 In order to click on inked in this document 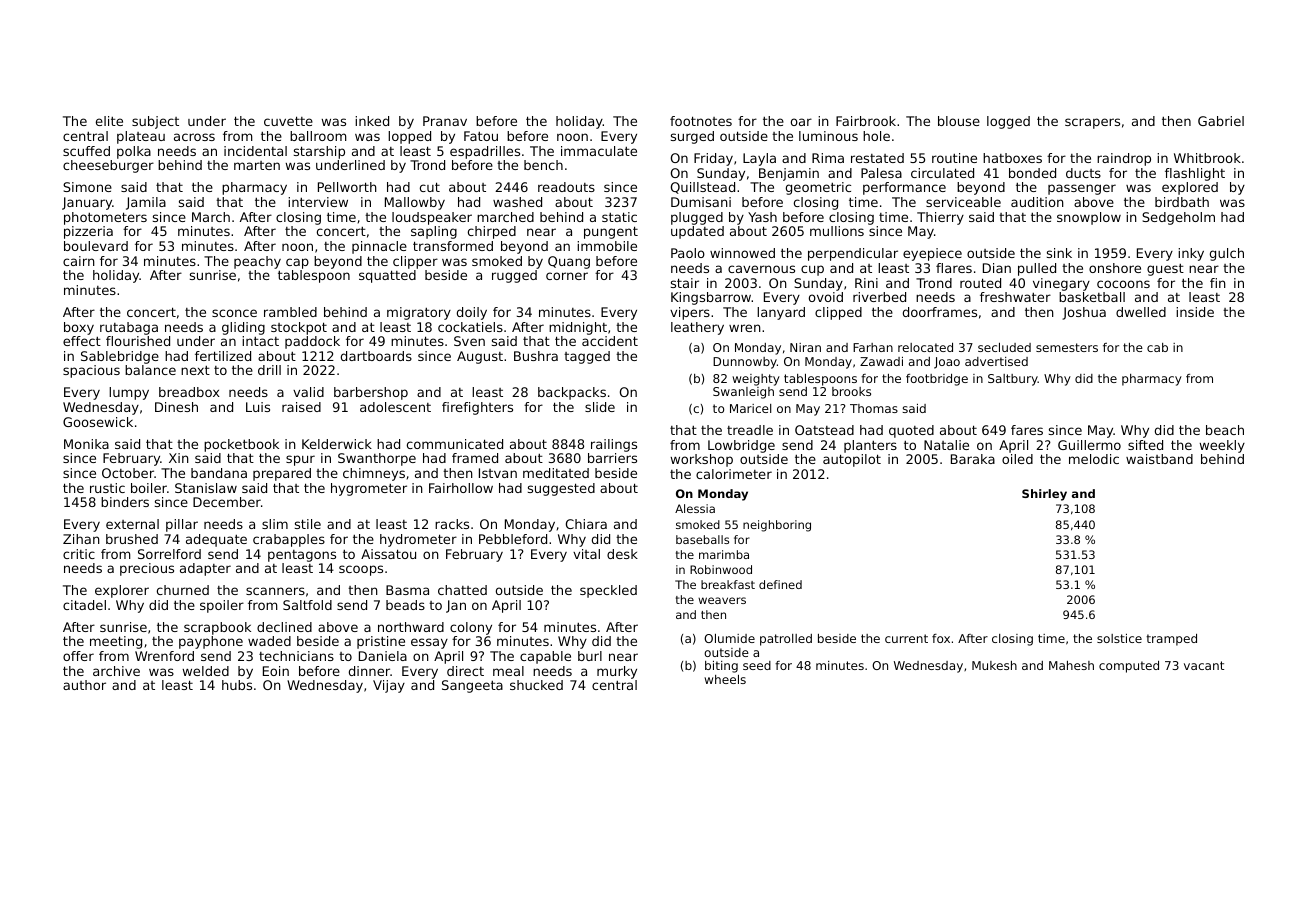, I will do `click(372, 121)`.
